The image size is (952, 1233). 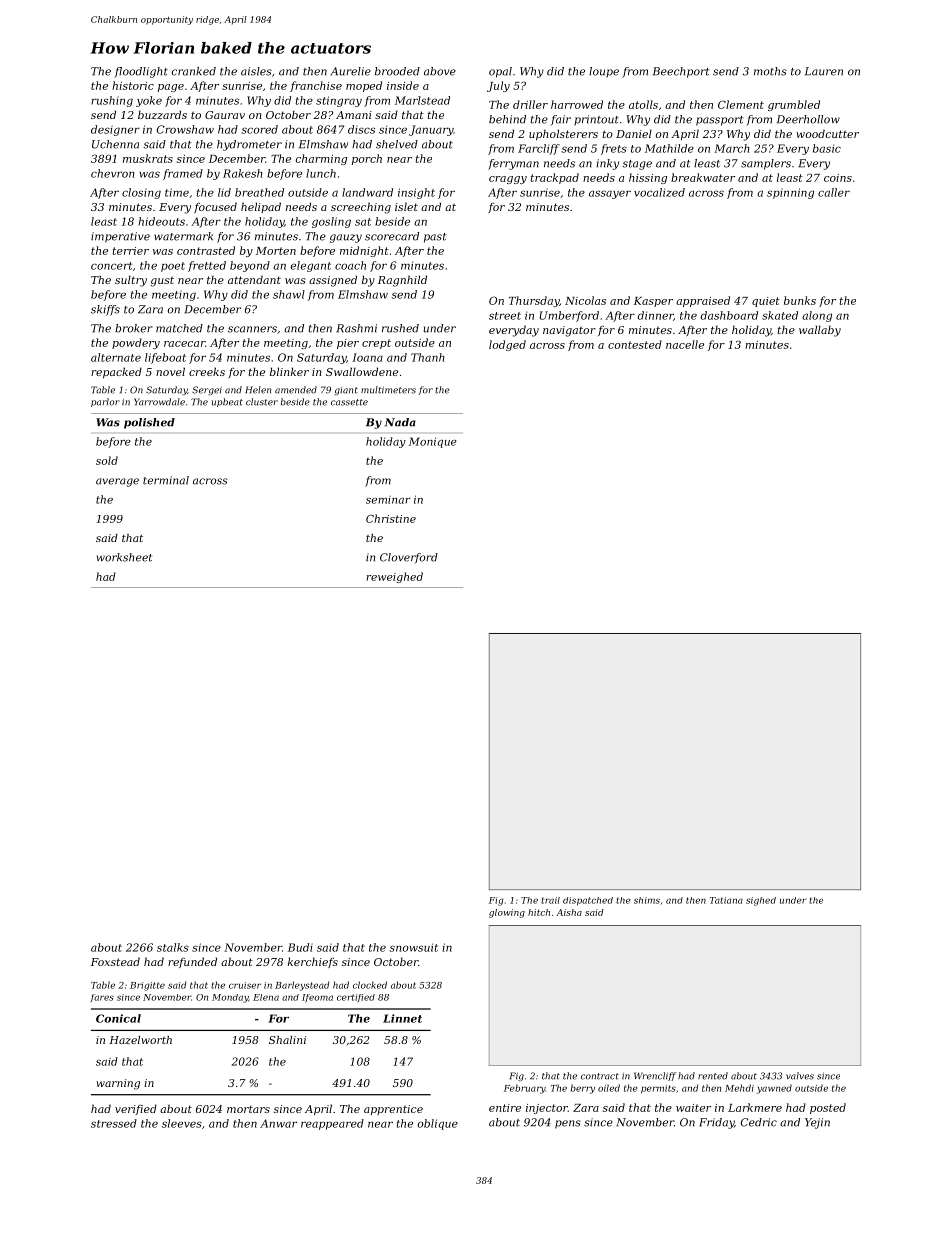 What do you see at coordinates (173, 947) in the image?
I see `stalks` at bounding box center [173, 947].
